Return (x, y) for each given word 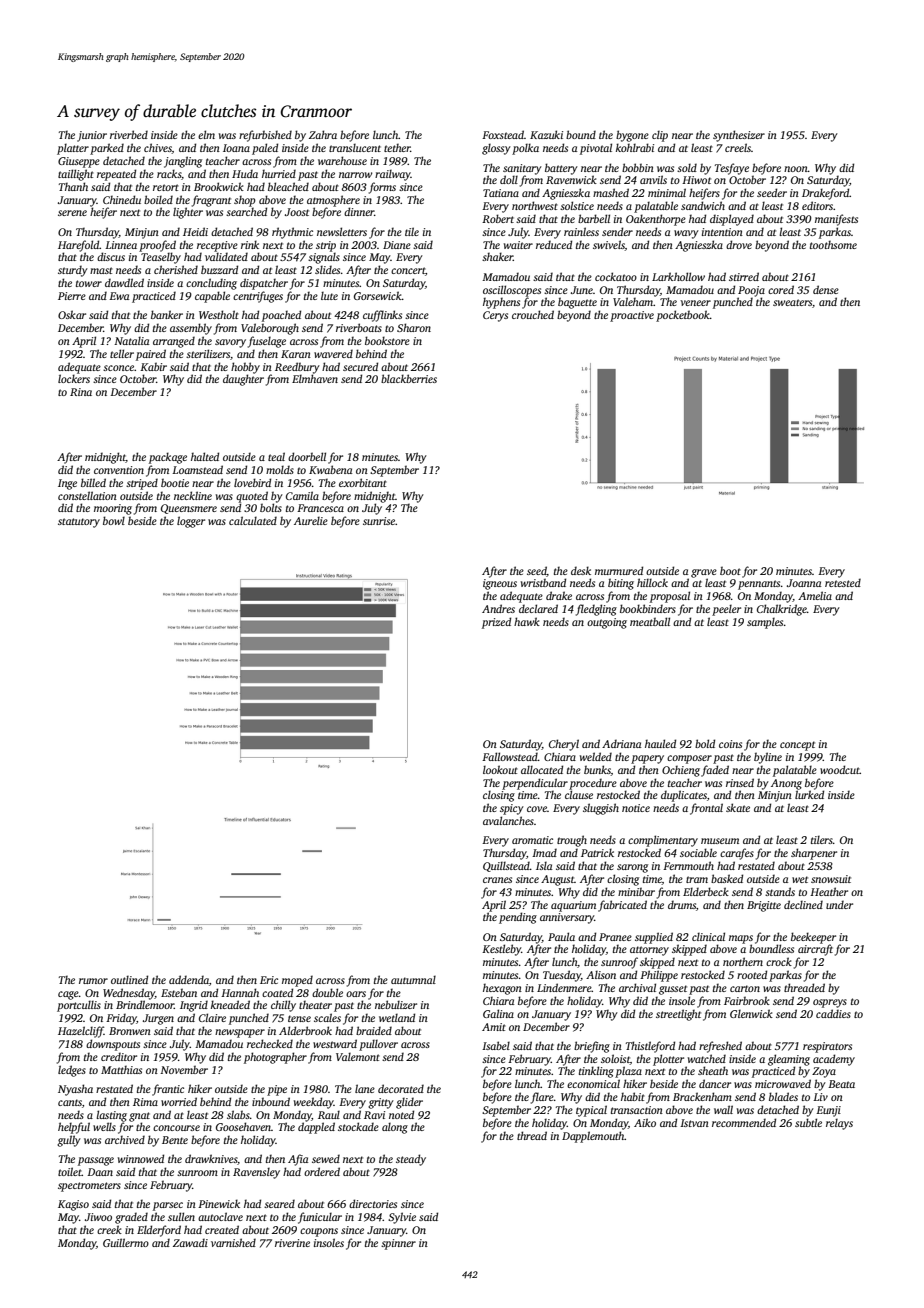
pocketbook (683, 316)
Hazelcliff (81, 1032)
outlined (129, 979)
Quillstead (506, 866)
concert (408, 270)
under (839, 904)
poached (281, 316)
